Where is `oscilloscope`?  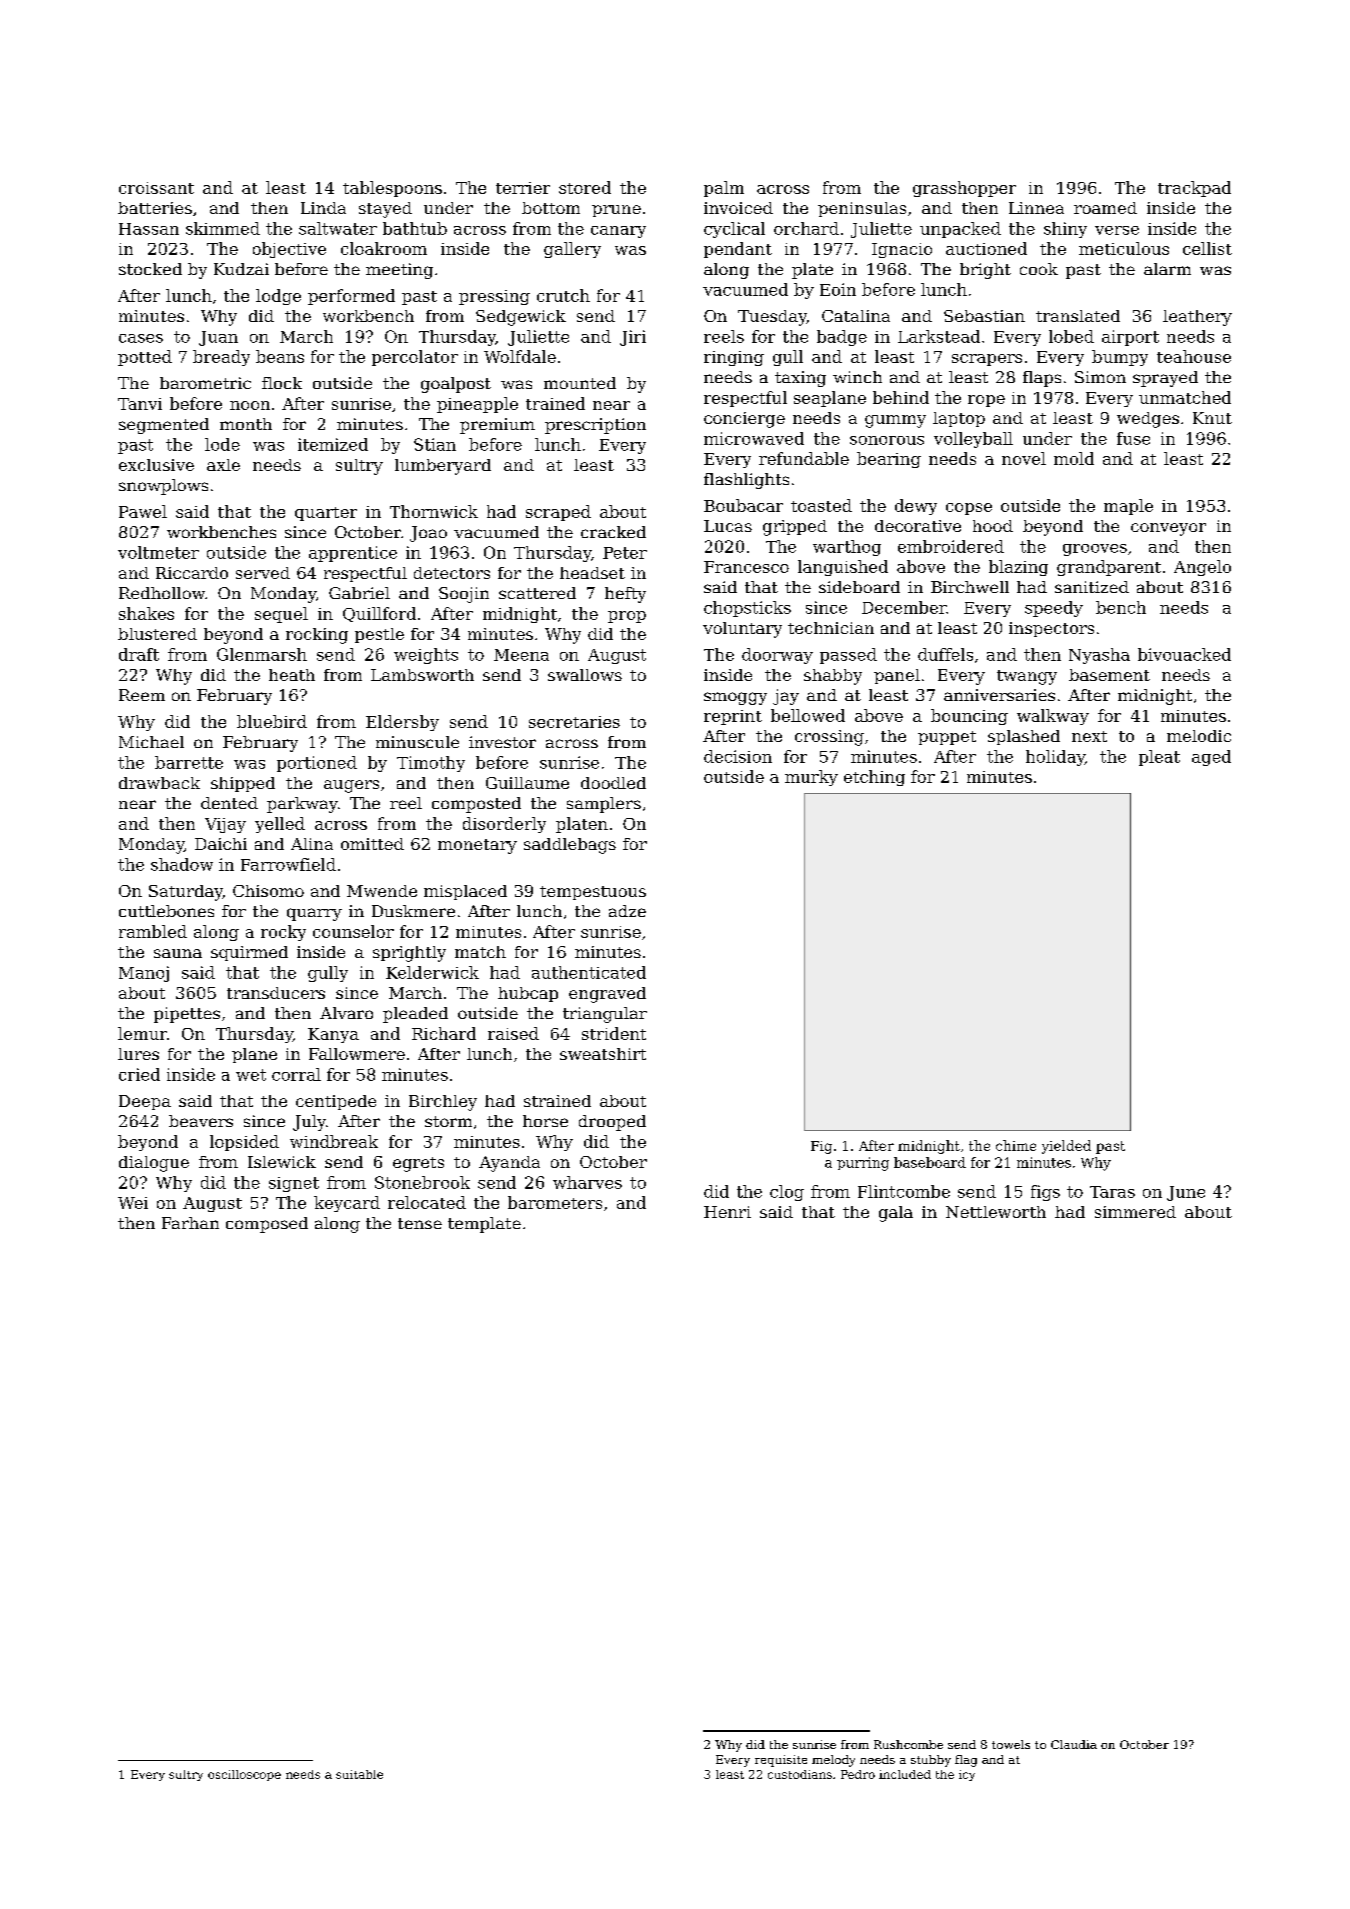
oscilloscope is located at coordinates (244, 1775).
